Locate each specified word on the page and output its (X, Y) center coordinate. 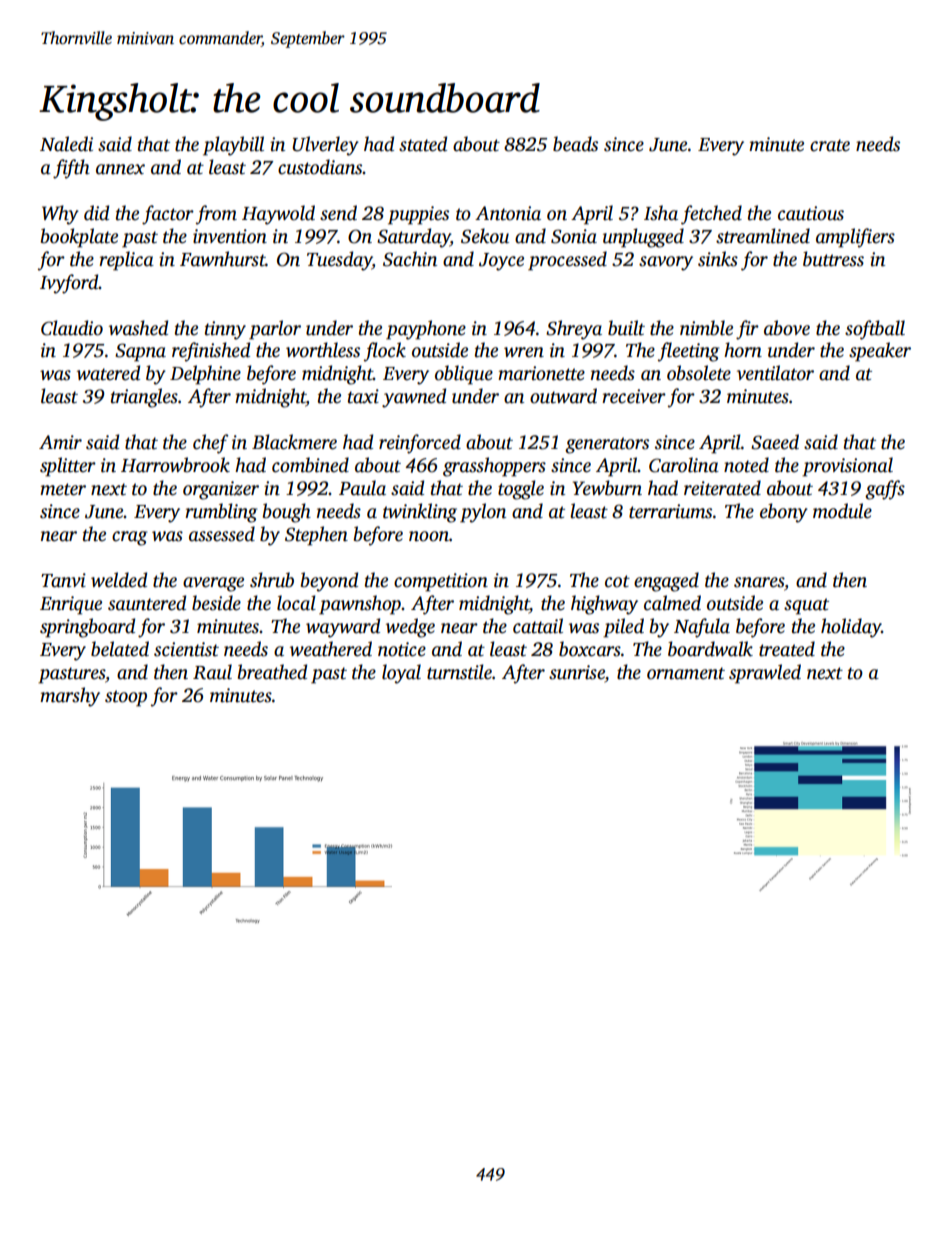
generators (607, 445)
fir (747, 330)
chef (211, 444)
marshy (70, 697)
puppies (418, 215)
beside (216, 603)
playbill (233, 146)
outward (563, 396)
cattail (538, 626)
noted (746, 465)
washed (138, 328)
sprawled (765, 674)
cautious (811, 213)
